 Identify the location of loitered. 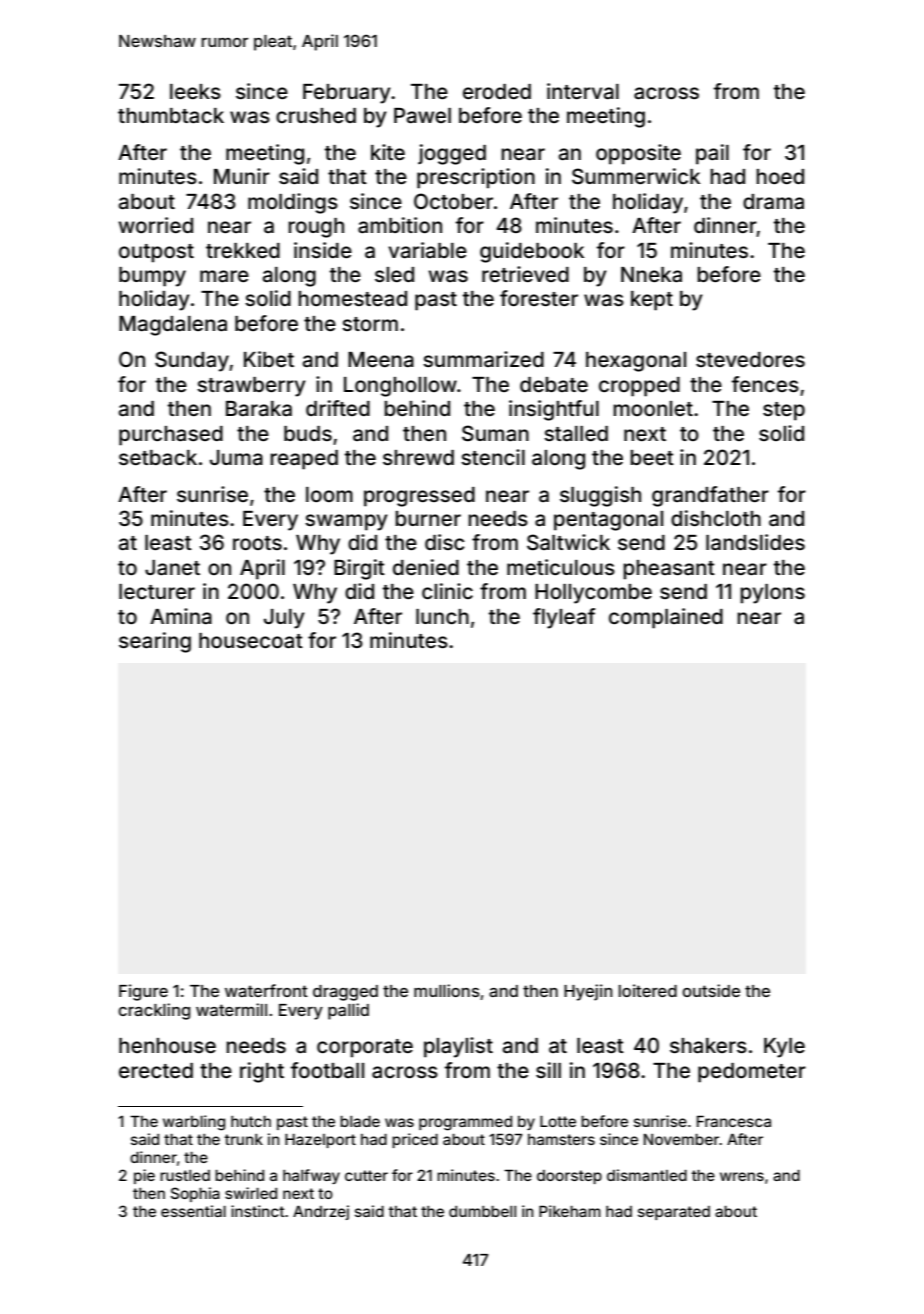
(648, 990).
